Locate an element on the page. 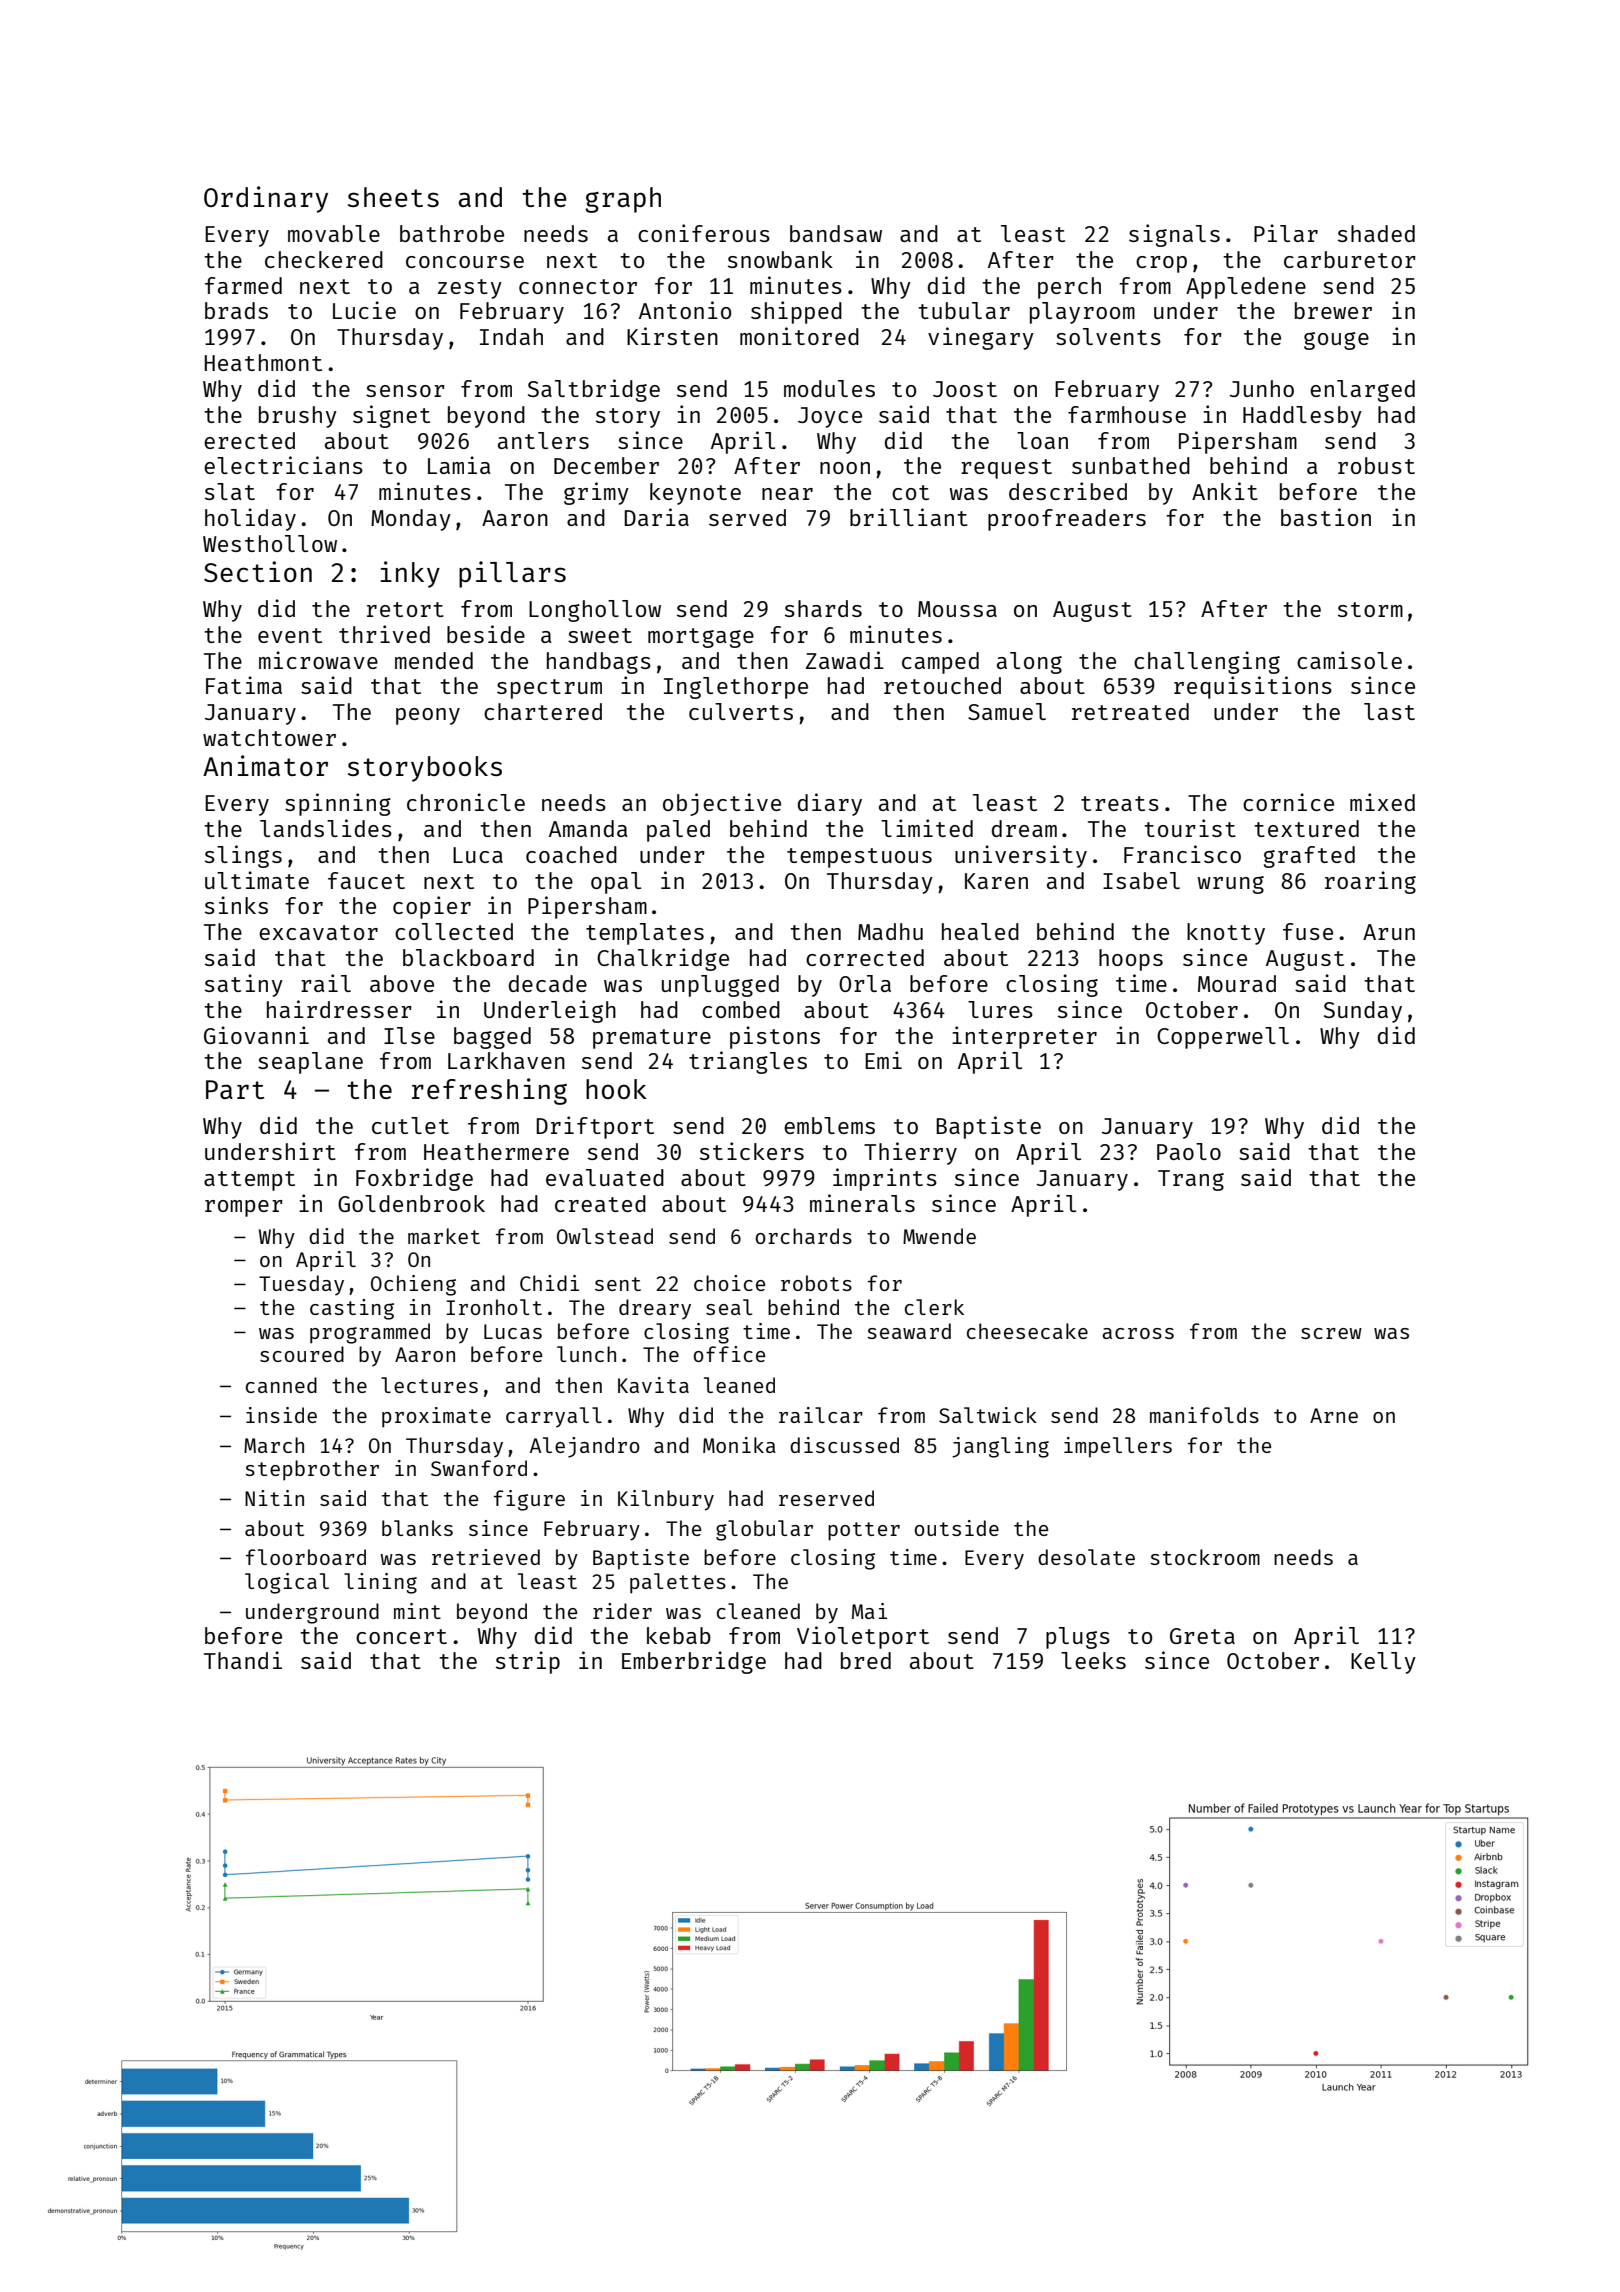 The width and height of the image is (1620, 2292). Inglethorpe is located at coordinates (736, 688).
